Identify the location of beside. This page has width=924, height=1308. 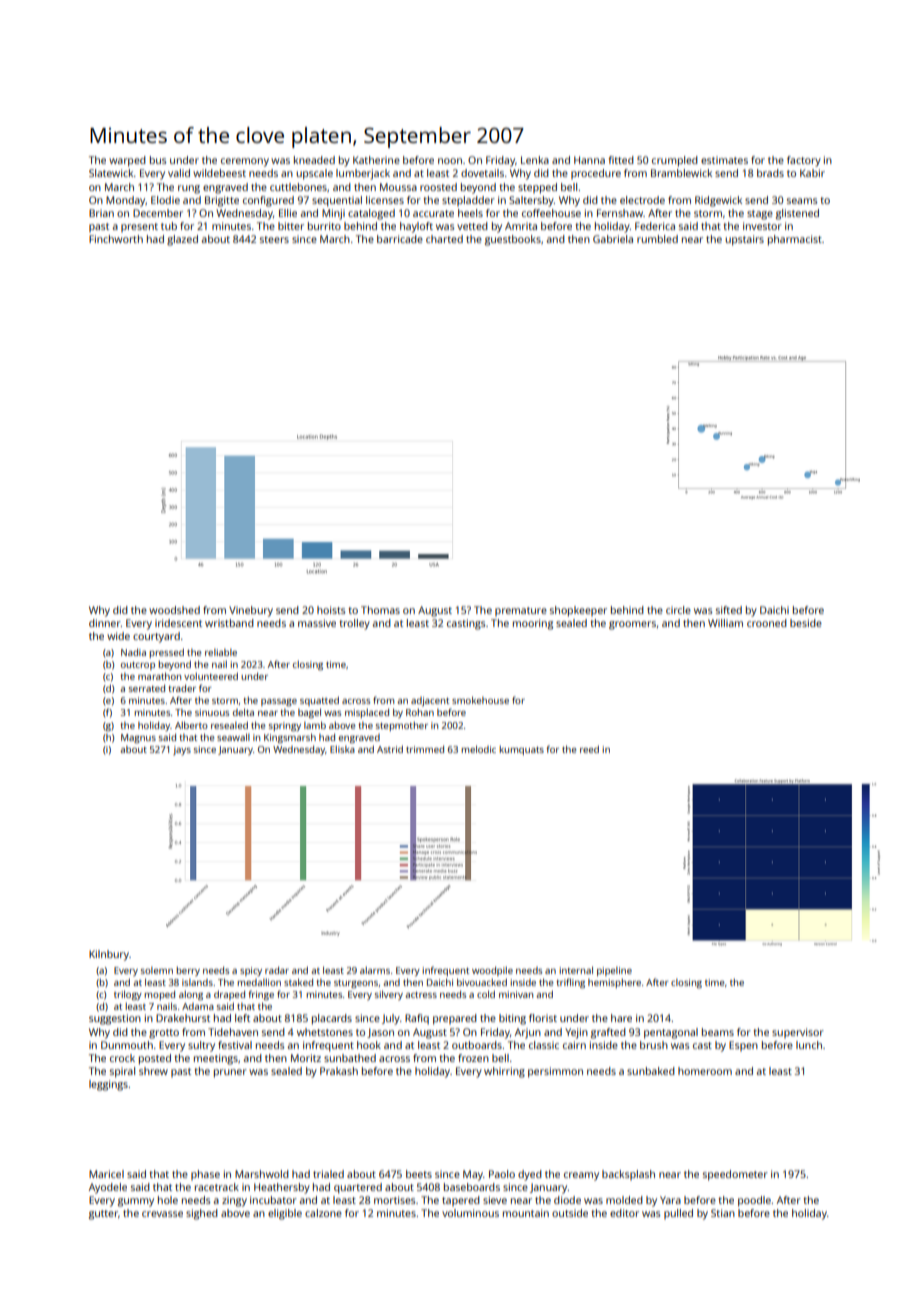
(806, 623).
